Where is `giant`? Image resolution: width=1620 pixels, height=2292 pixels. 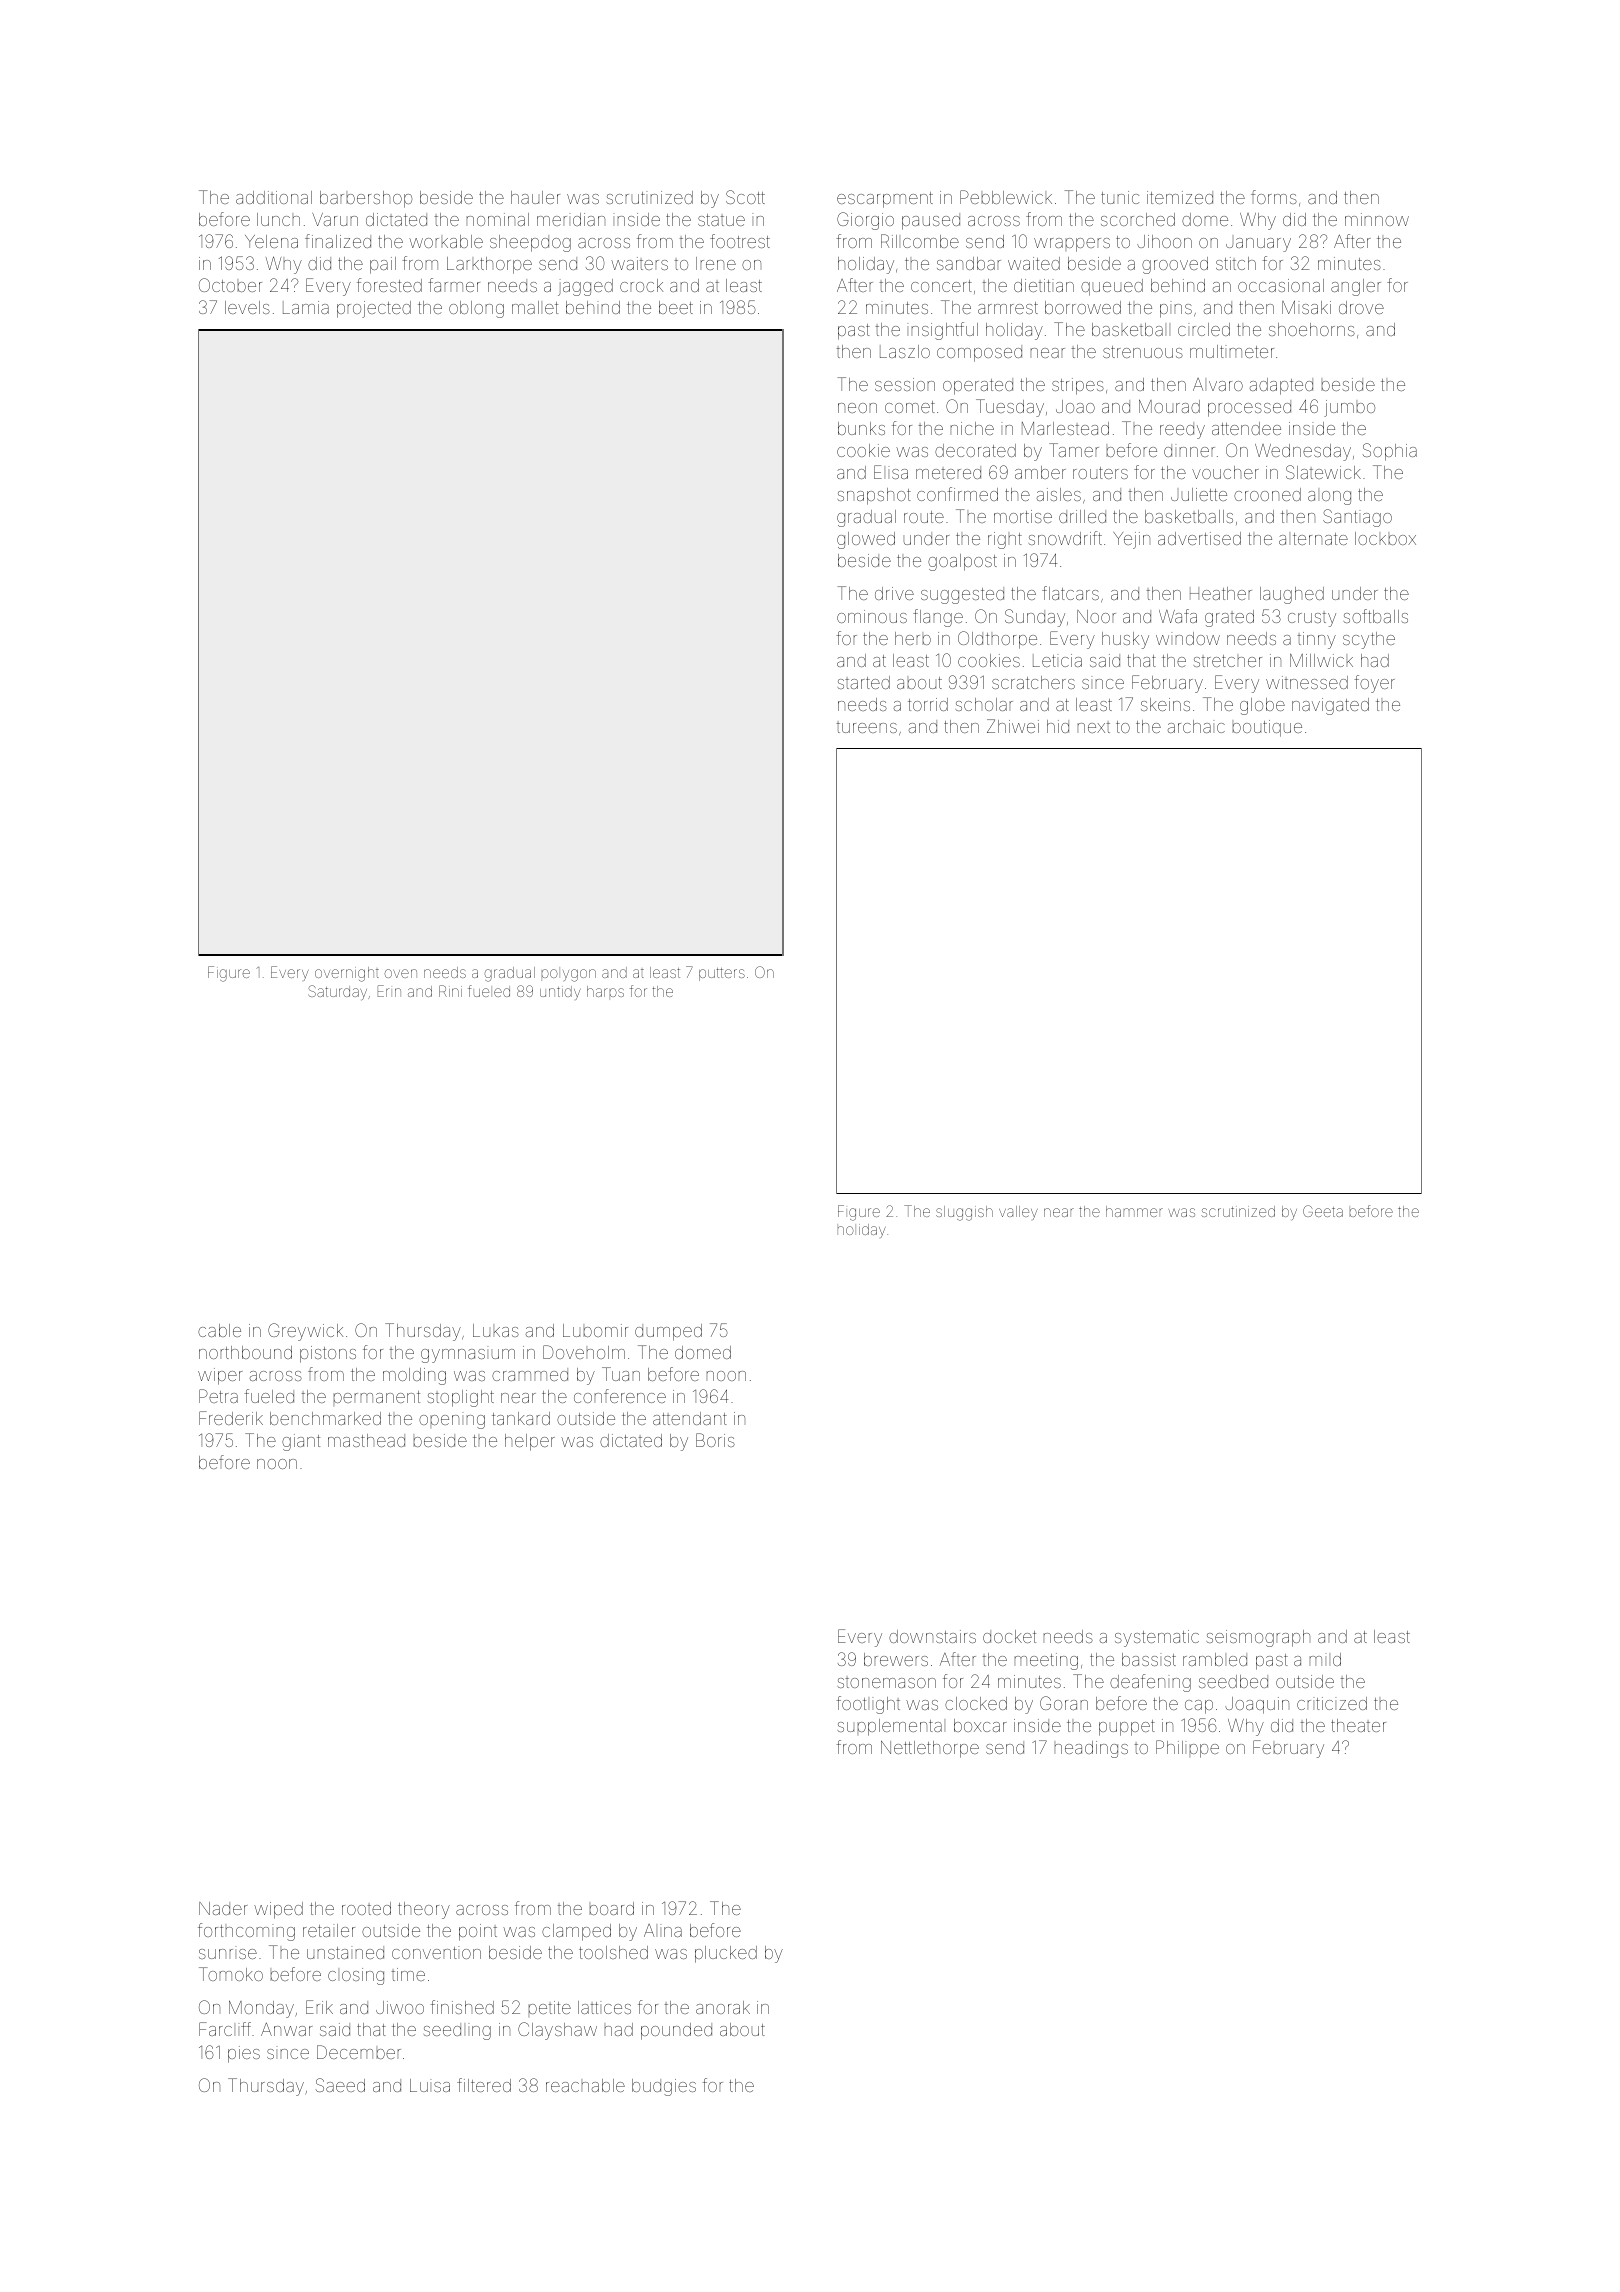
giant is located at coordinates (301, 1442).
